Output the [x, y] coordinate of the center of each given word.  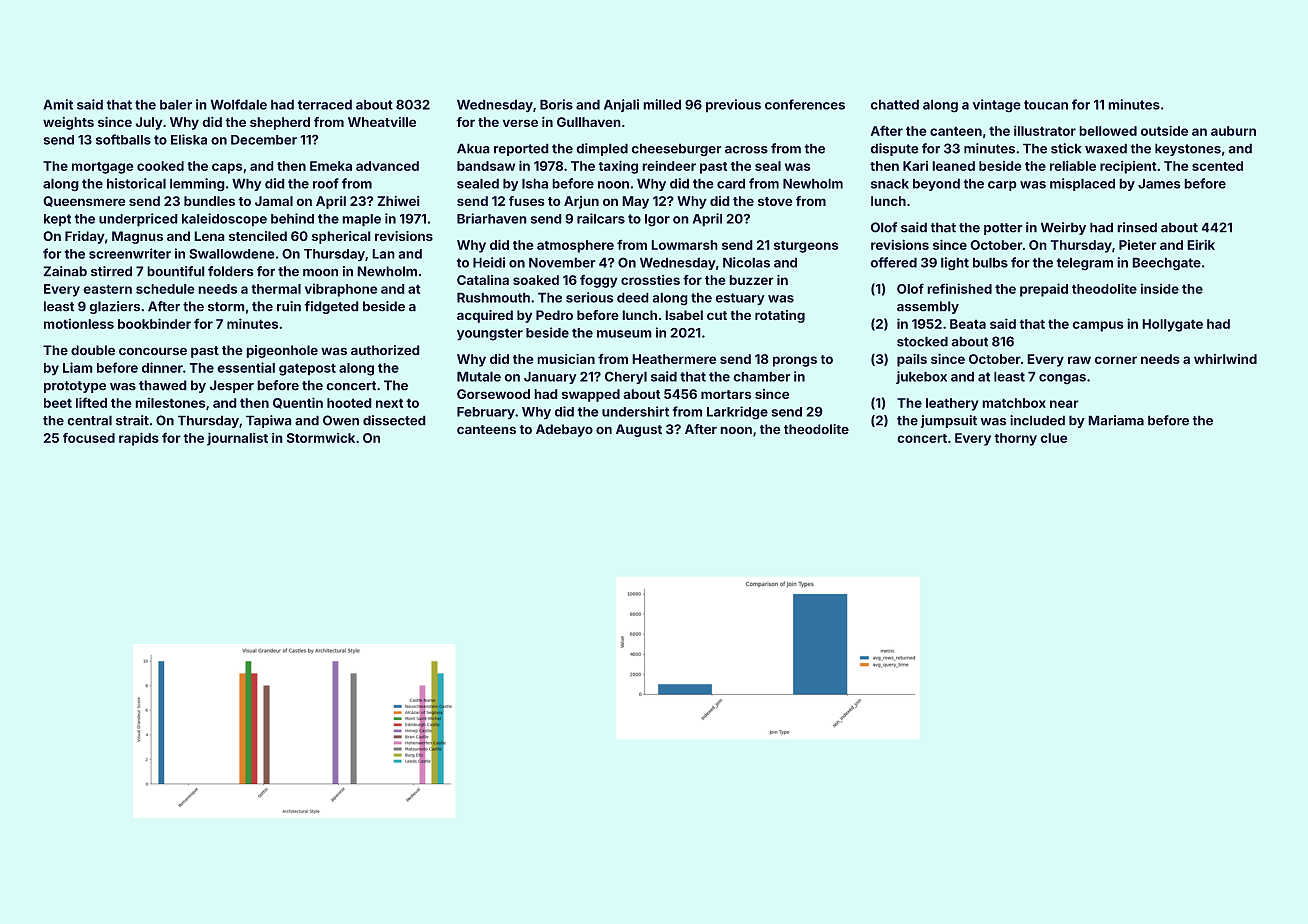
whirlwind [1225, 359]
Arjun [581, 202]
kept [57, 220]
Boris [556, 104]
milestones [170, 403]
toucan [1046, 105]
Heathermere [674, 359]
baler [176, 105]
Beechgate [1167, 264]
